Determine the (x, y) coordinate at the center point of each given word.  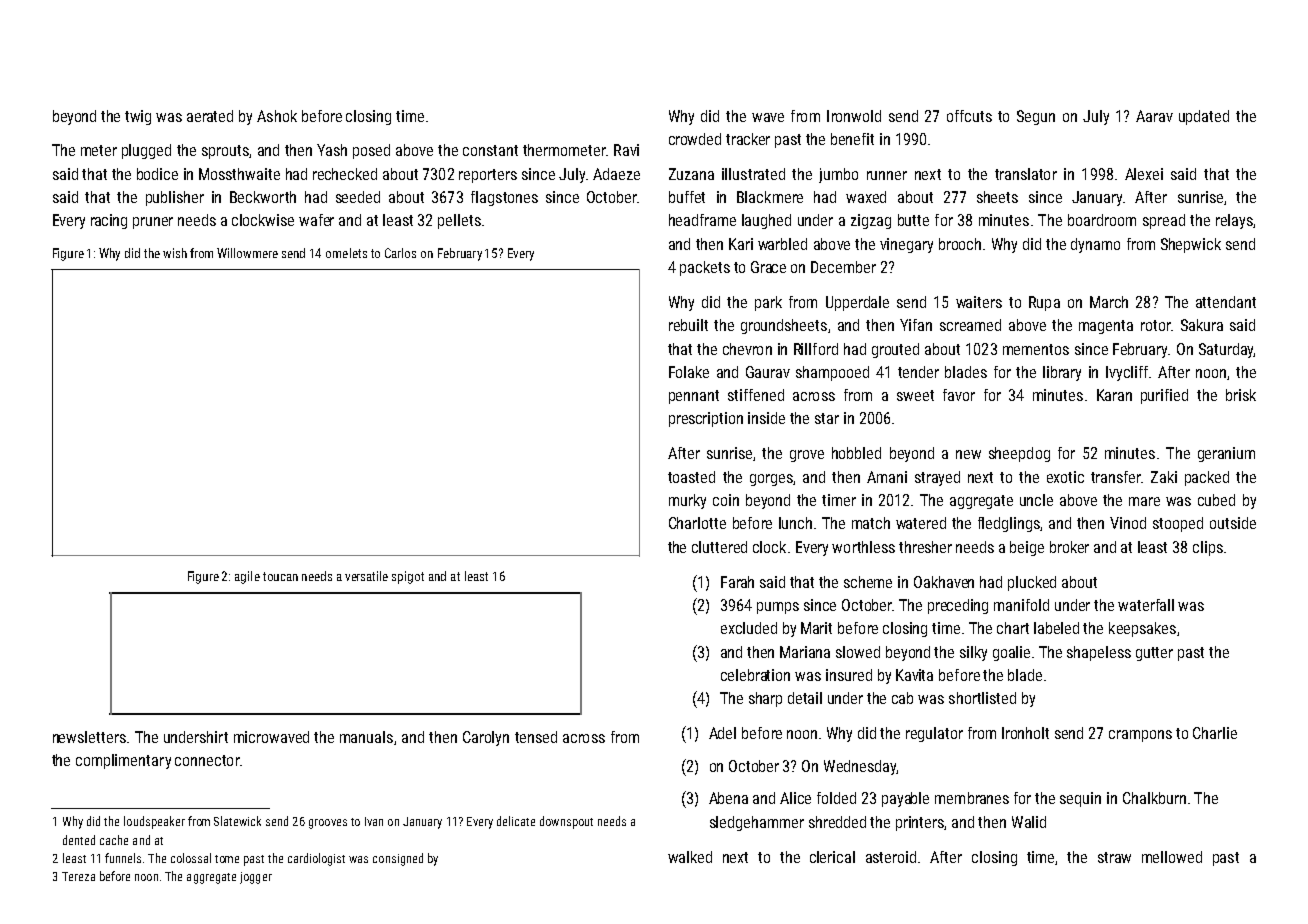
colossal (191, 858)
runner (887, 175)
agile (247, 577)
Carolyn (486, 738)
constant (490, 150)
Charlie (1215, 733)
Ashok (277, 116)
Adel (722, 733)
